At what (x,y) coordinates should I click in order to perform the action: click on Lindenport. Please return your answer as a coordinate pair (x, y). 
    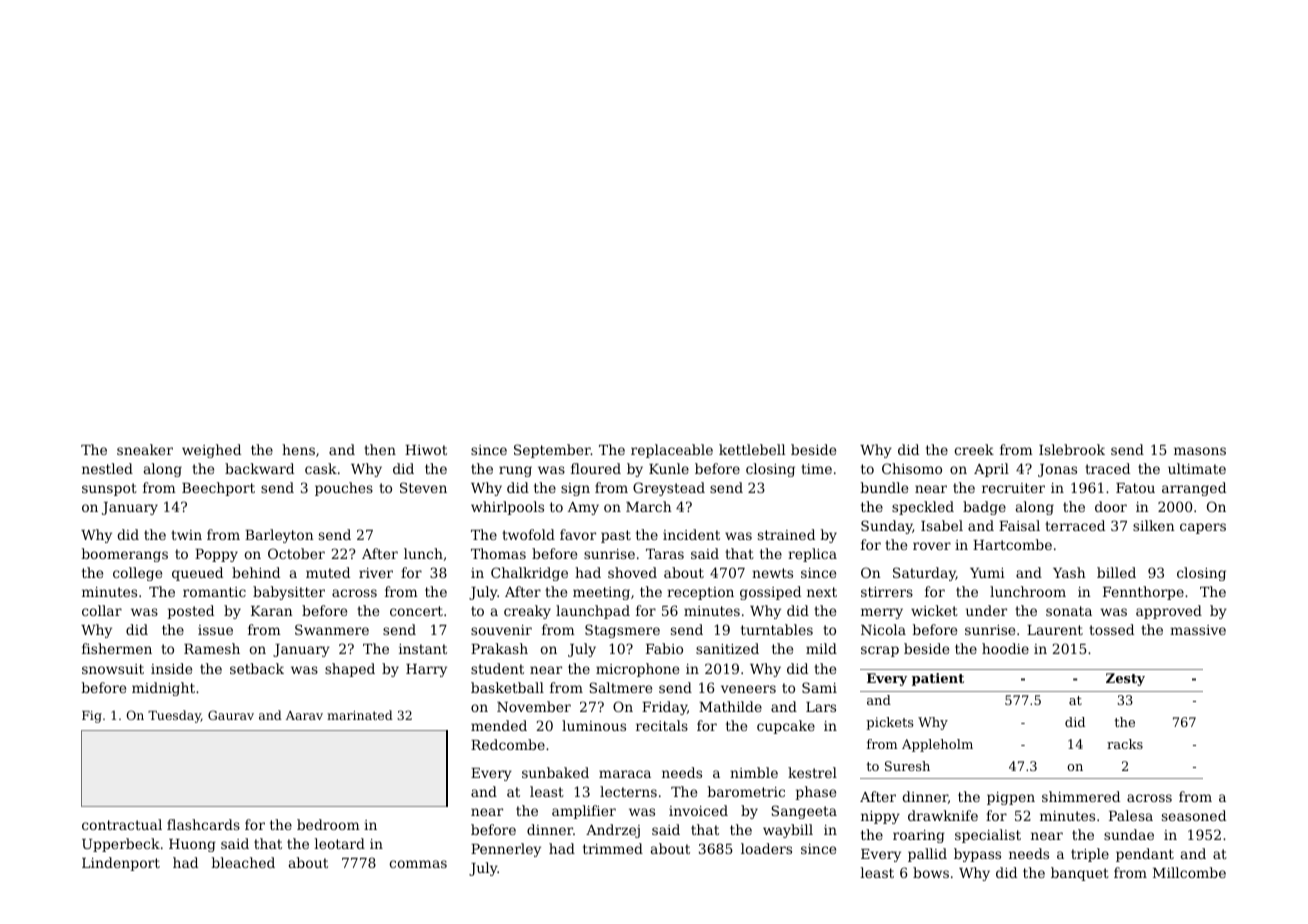
    Looking at the image, I should click on (121, 864).
